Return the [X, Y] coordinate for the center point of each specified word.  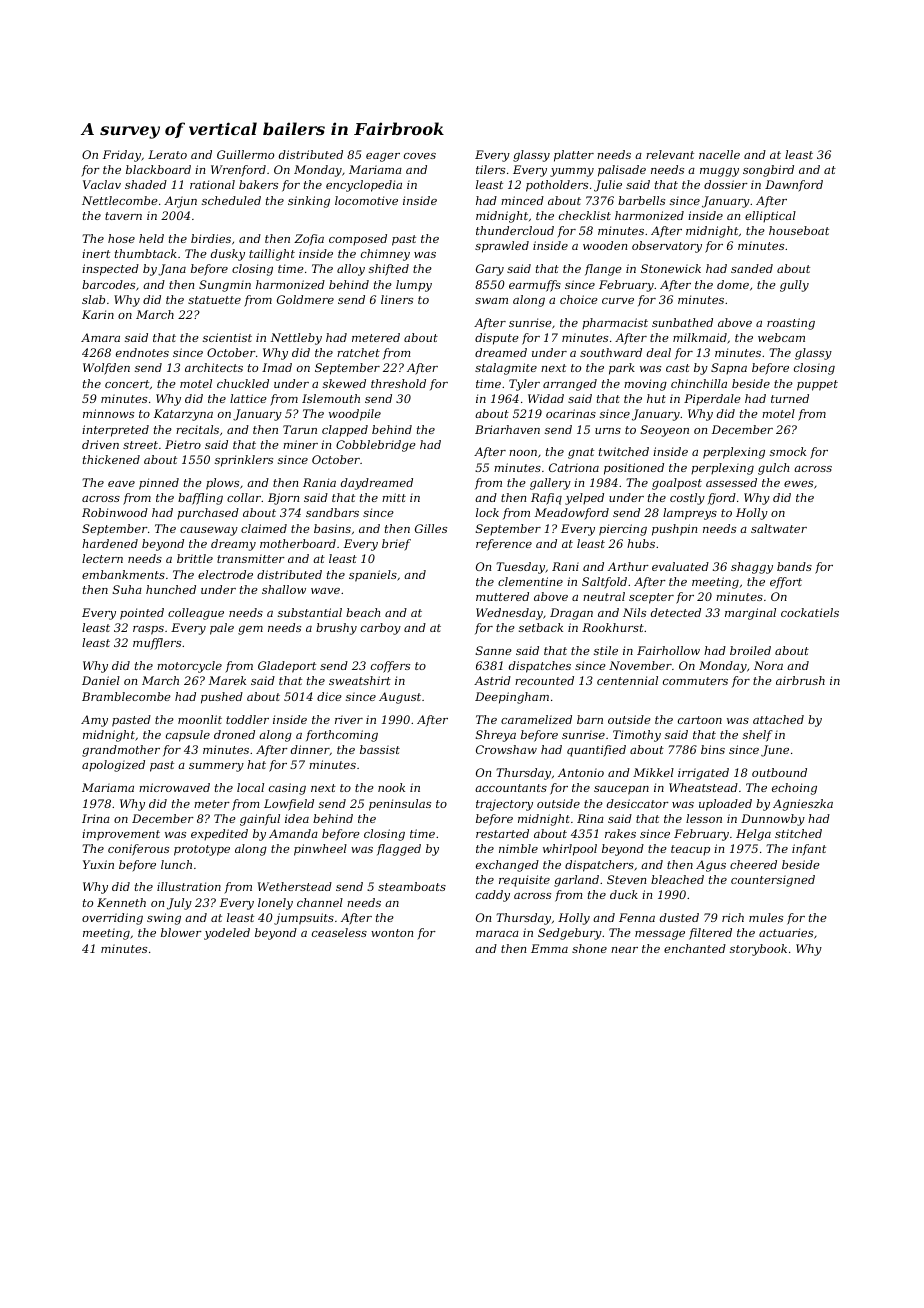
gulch [773, 469]
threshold [398, 383]
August [400, 698]
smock [788, 451]
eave [121, 484]
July [179, 904]
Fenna [637, 917]
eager [383, 157]
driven [100, 444]
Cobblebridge [376, 446]
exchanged [507, 866]
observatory [667, 247]
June [775, 751]
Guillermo [245, 154]
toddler [247, 719]
